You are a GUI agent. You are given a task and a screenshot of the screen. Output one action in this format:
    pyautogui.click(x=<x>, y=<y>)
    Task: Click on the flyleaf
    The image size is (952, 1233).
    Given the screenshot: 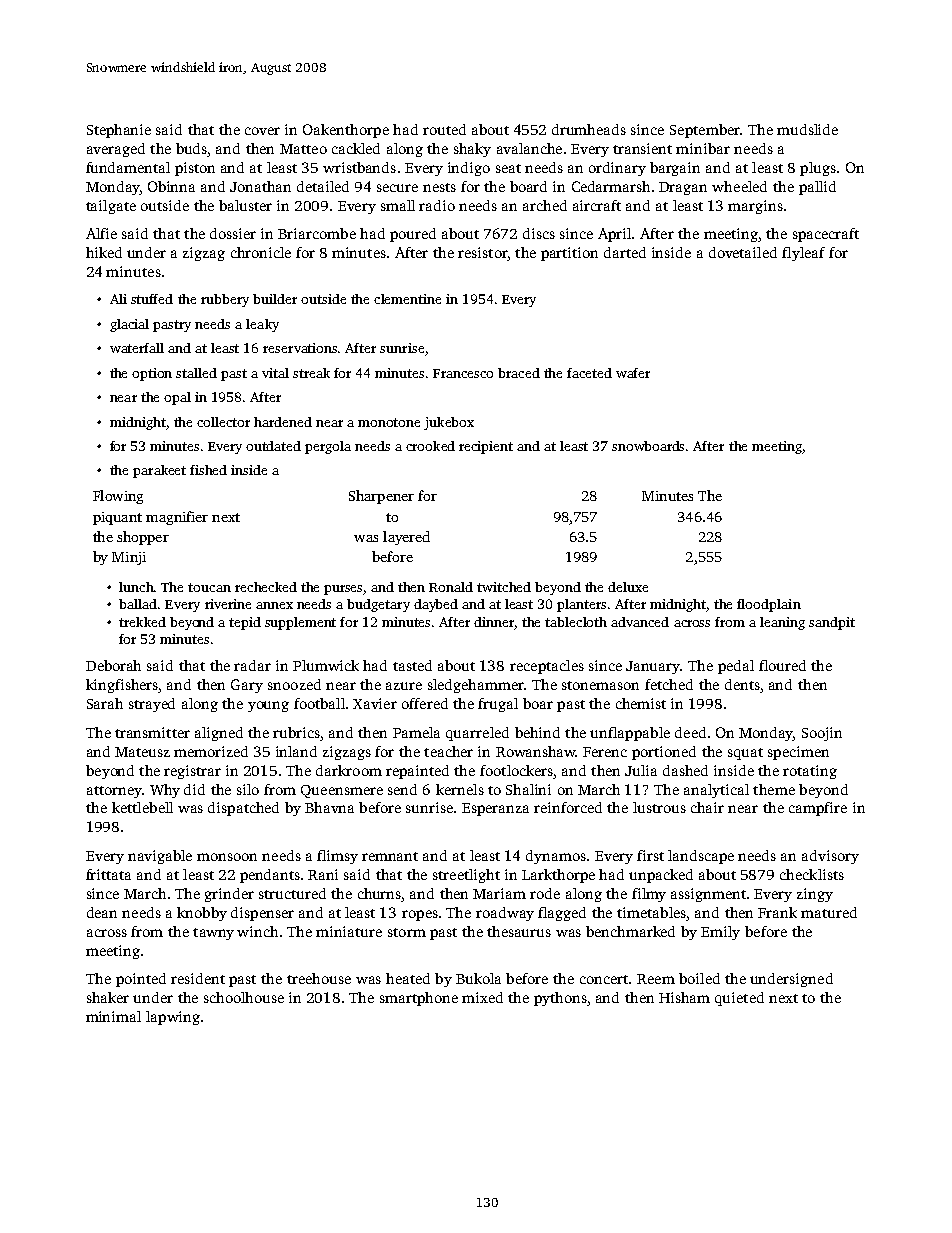 What is the action you would take?
    pyautogui.click(x=803, y=254)
